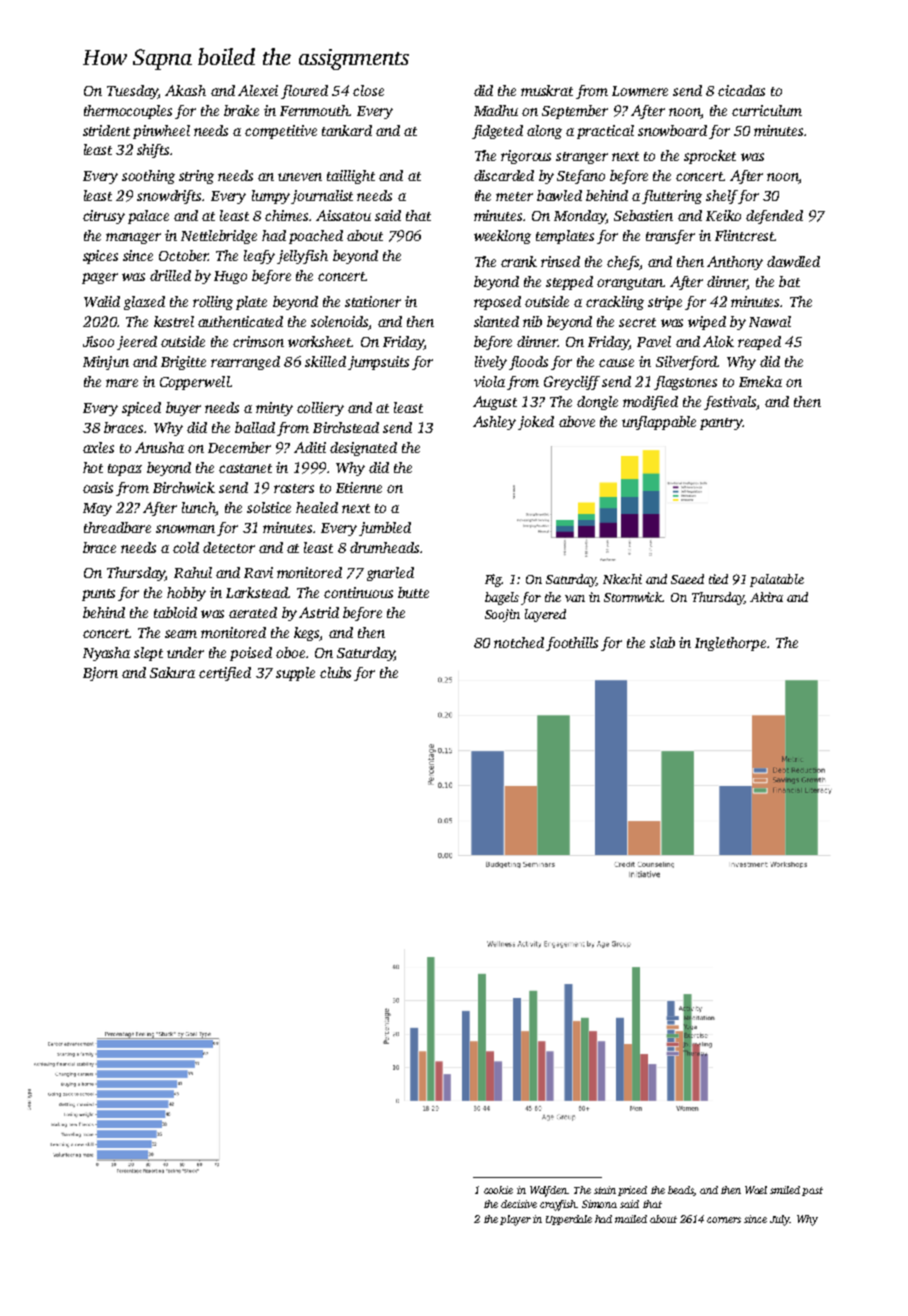 Image resolution: width=908 pixels, height=1316 pixels. What do you see at coordinates (536, 423) in the screenshot?
I see `joked` at bounding box center [536, 423].
